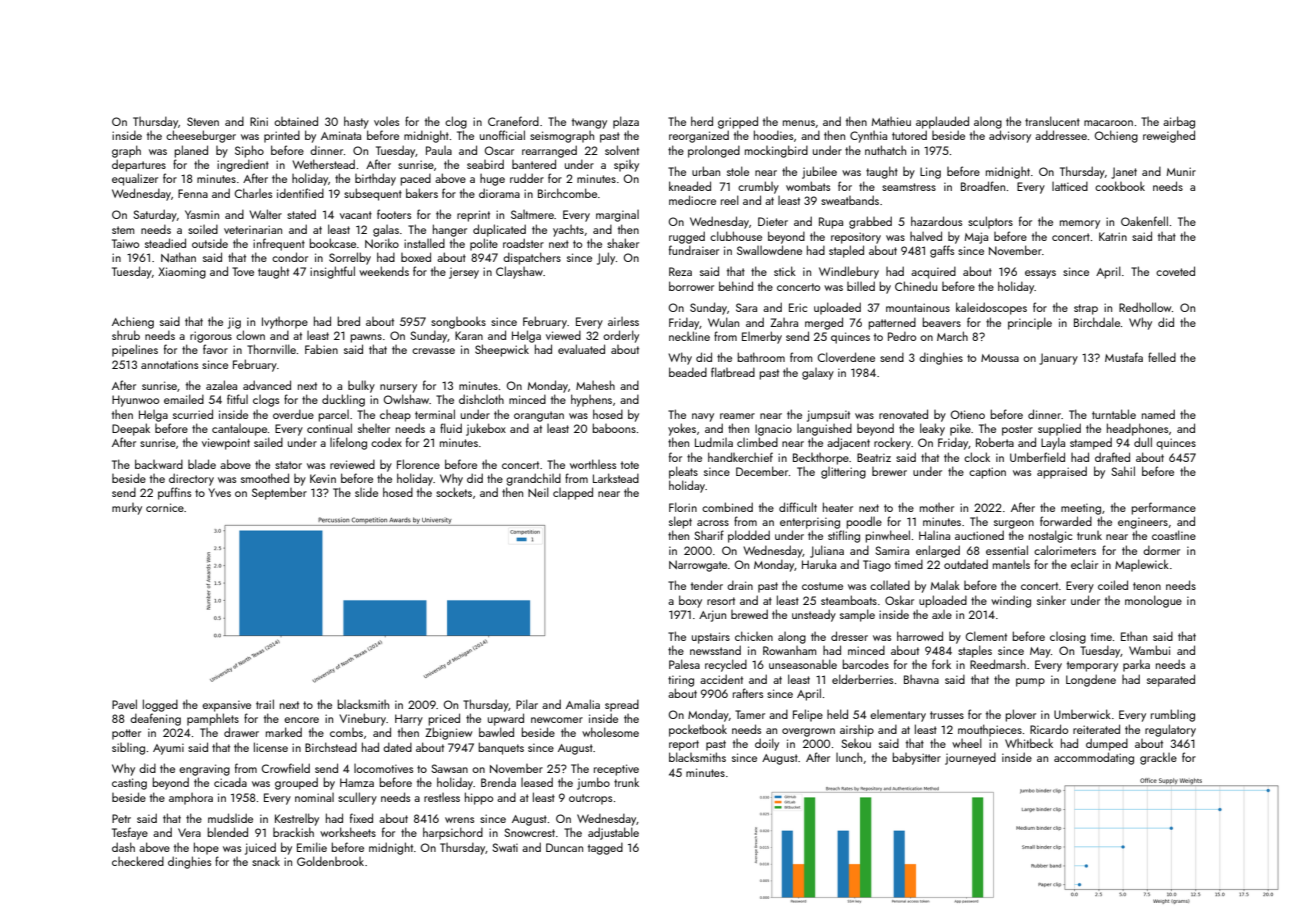  I want to click on boxy, so click(690, 601).
